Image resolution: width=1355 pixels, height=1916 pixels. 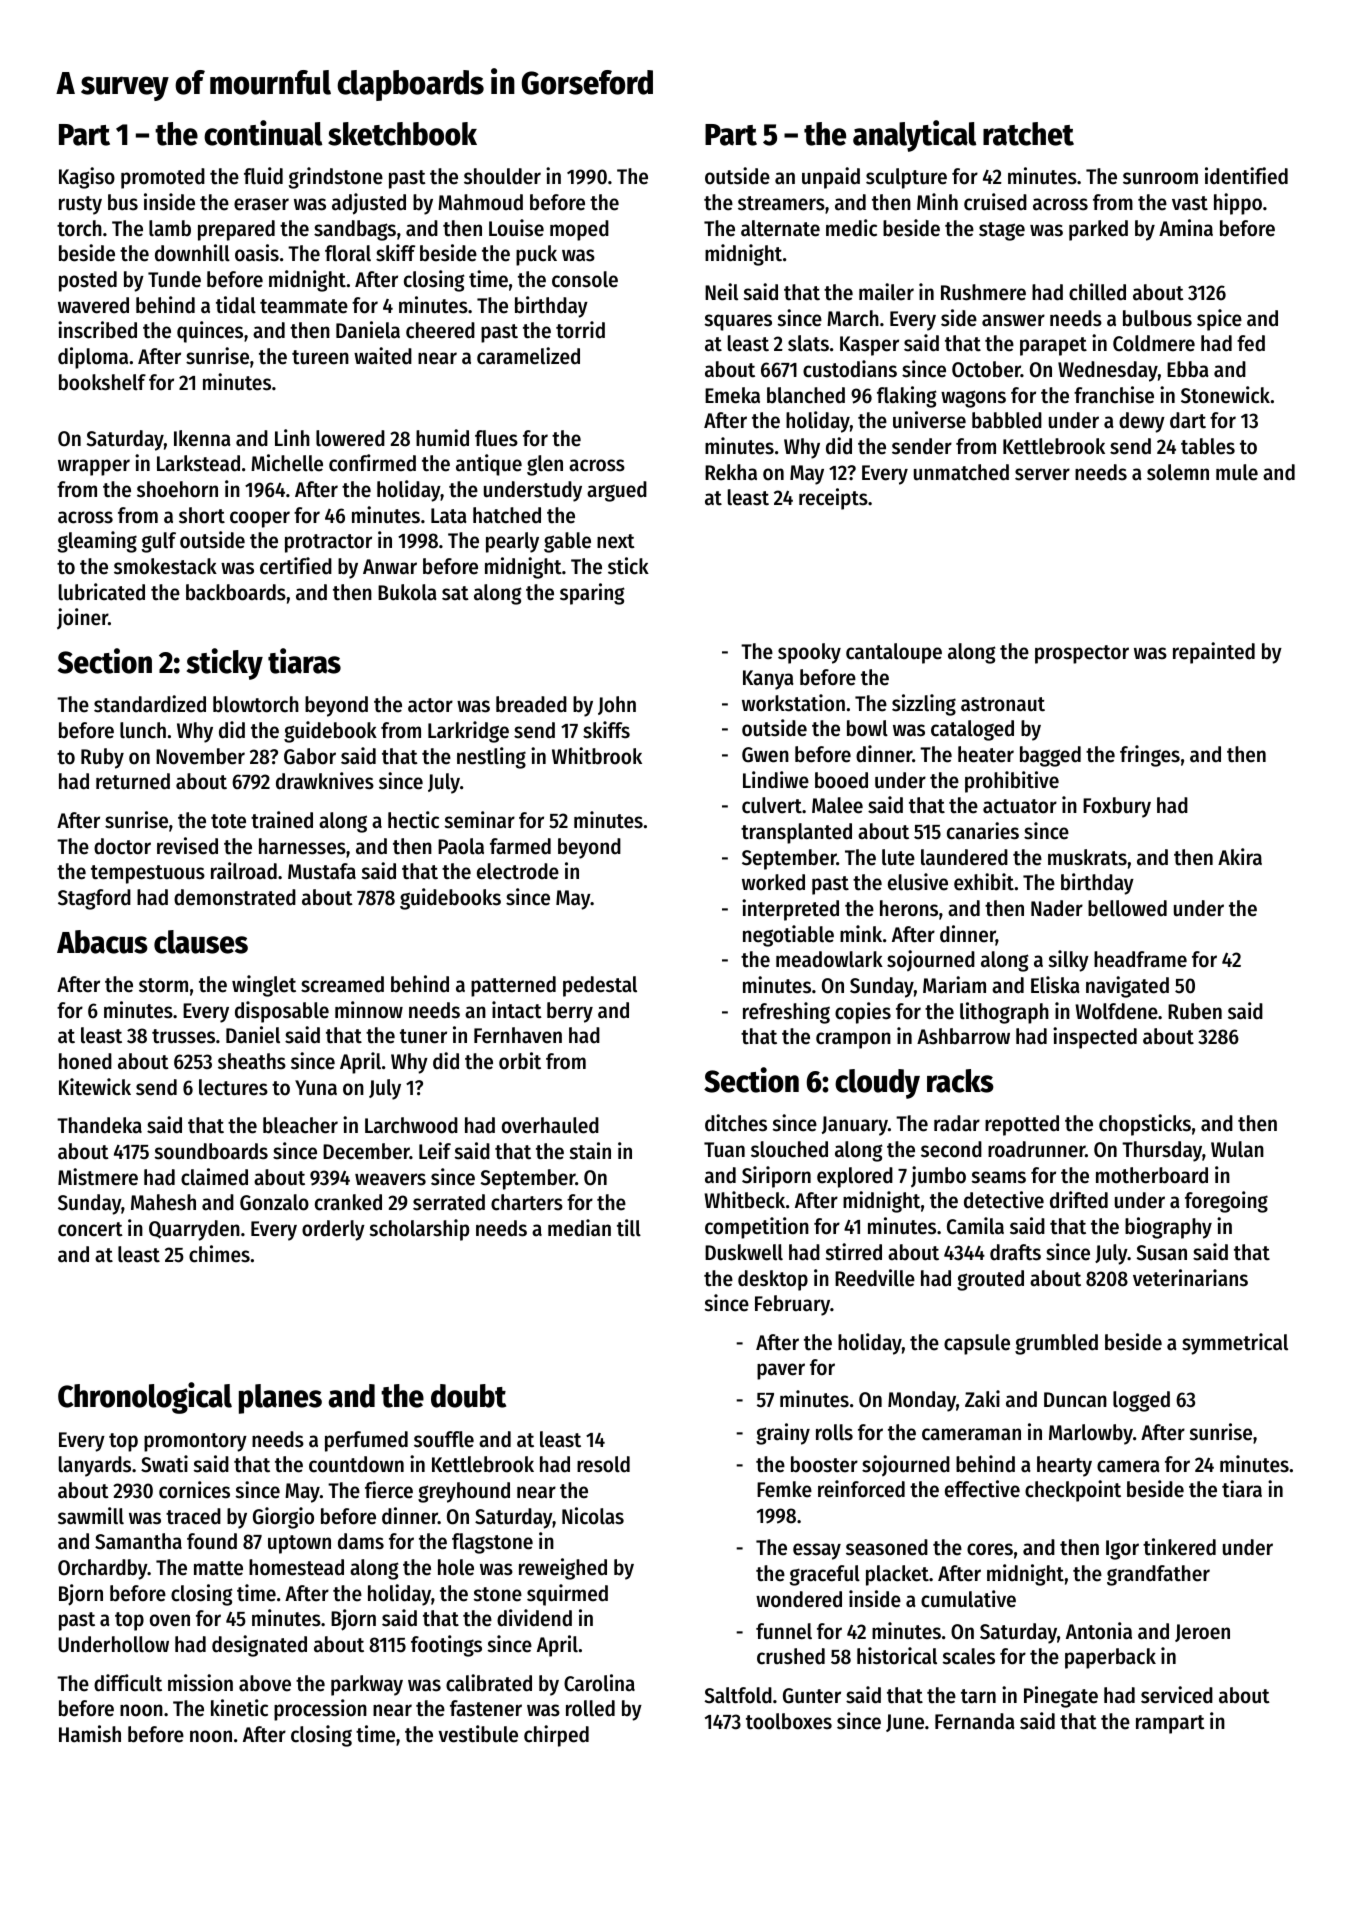 What do you see at coordinates (1238, 204) in the document?
I see `hippo` at bounding box center [1238, 204].
